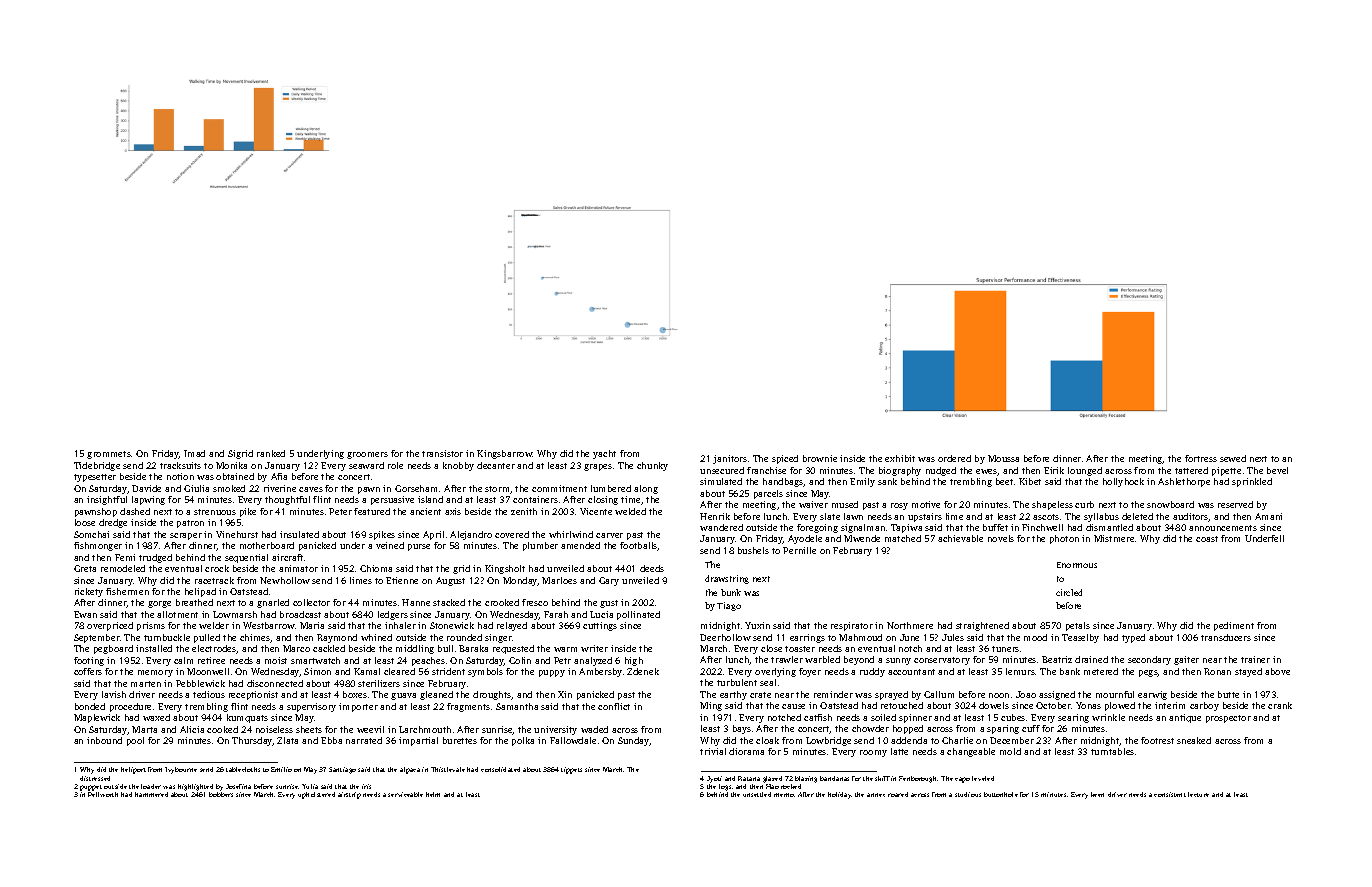 Image resolution: width=1372 pixels, height=887 pixels. Describe the element at coordinates (97, 466) in the page. I see `Tidebridge` at that location.
